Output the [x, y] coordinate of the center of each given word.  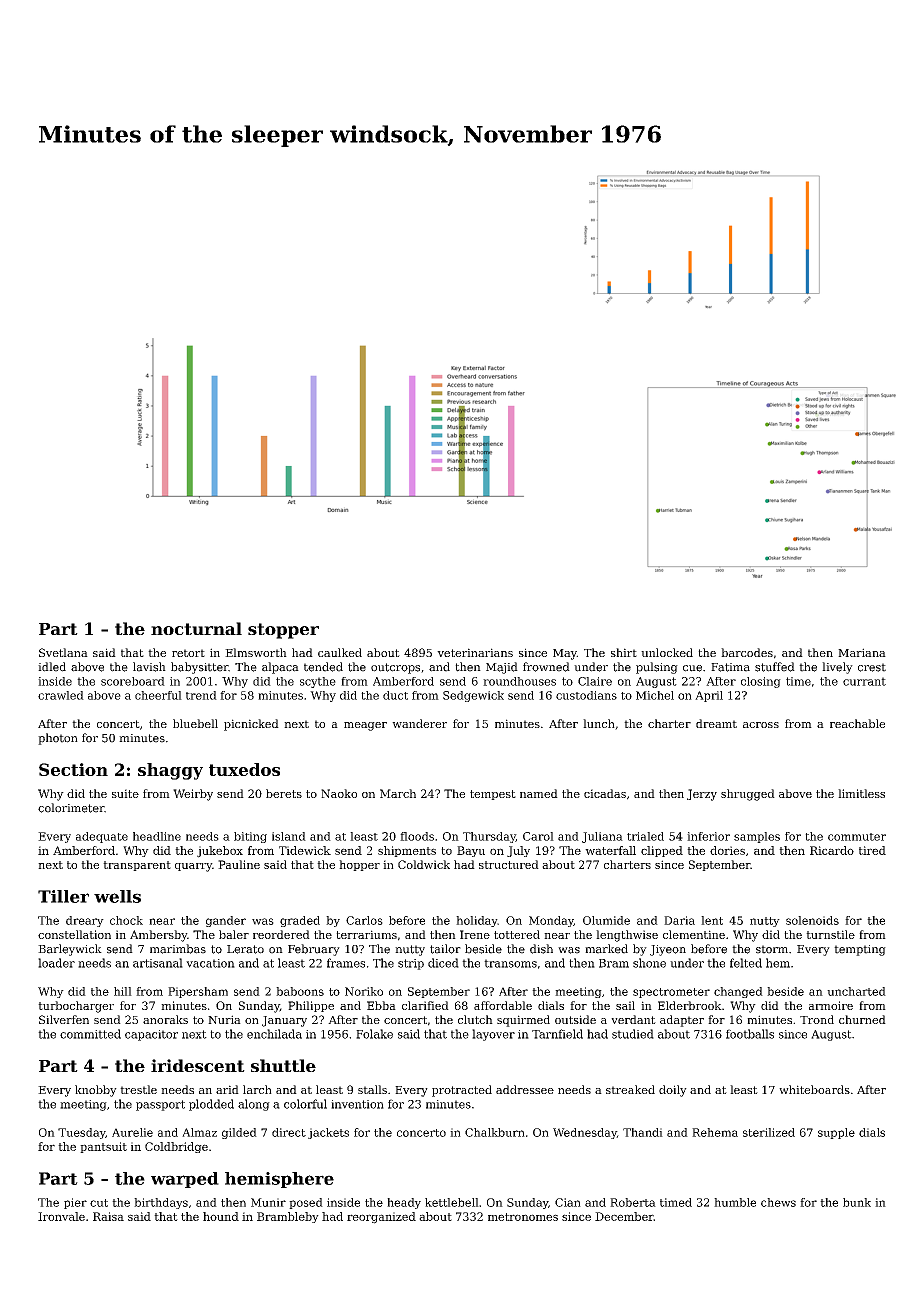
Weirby [193, 795]
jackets [328, 1133]
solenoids [812, 920]
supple [836, 1133]
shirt [624, 652]
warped [185, 1180]
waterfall [610, 850]
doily [673, 1091]
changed [738, 992]
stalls [372, 1089]
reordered [281, 934]
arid [227, 1089]
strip [411, 964]
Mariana [862, 652]
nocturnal [196, 628]
